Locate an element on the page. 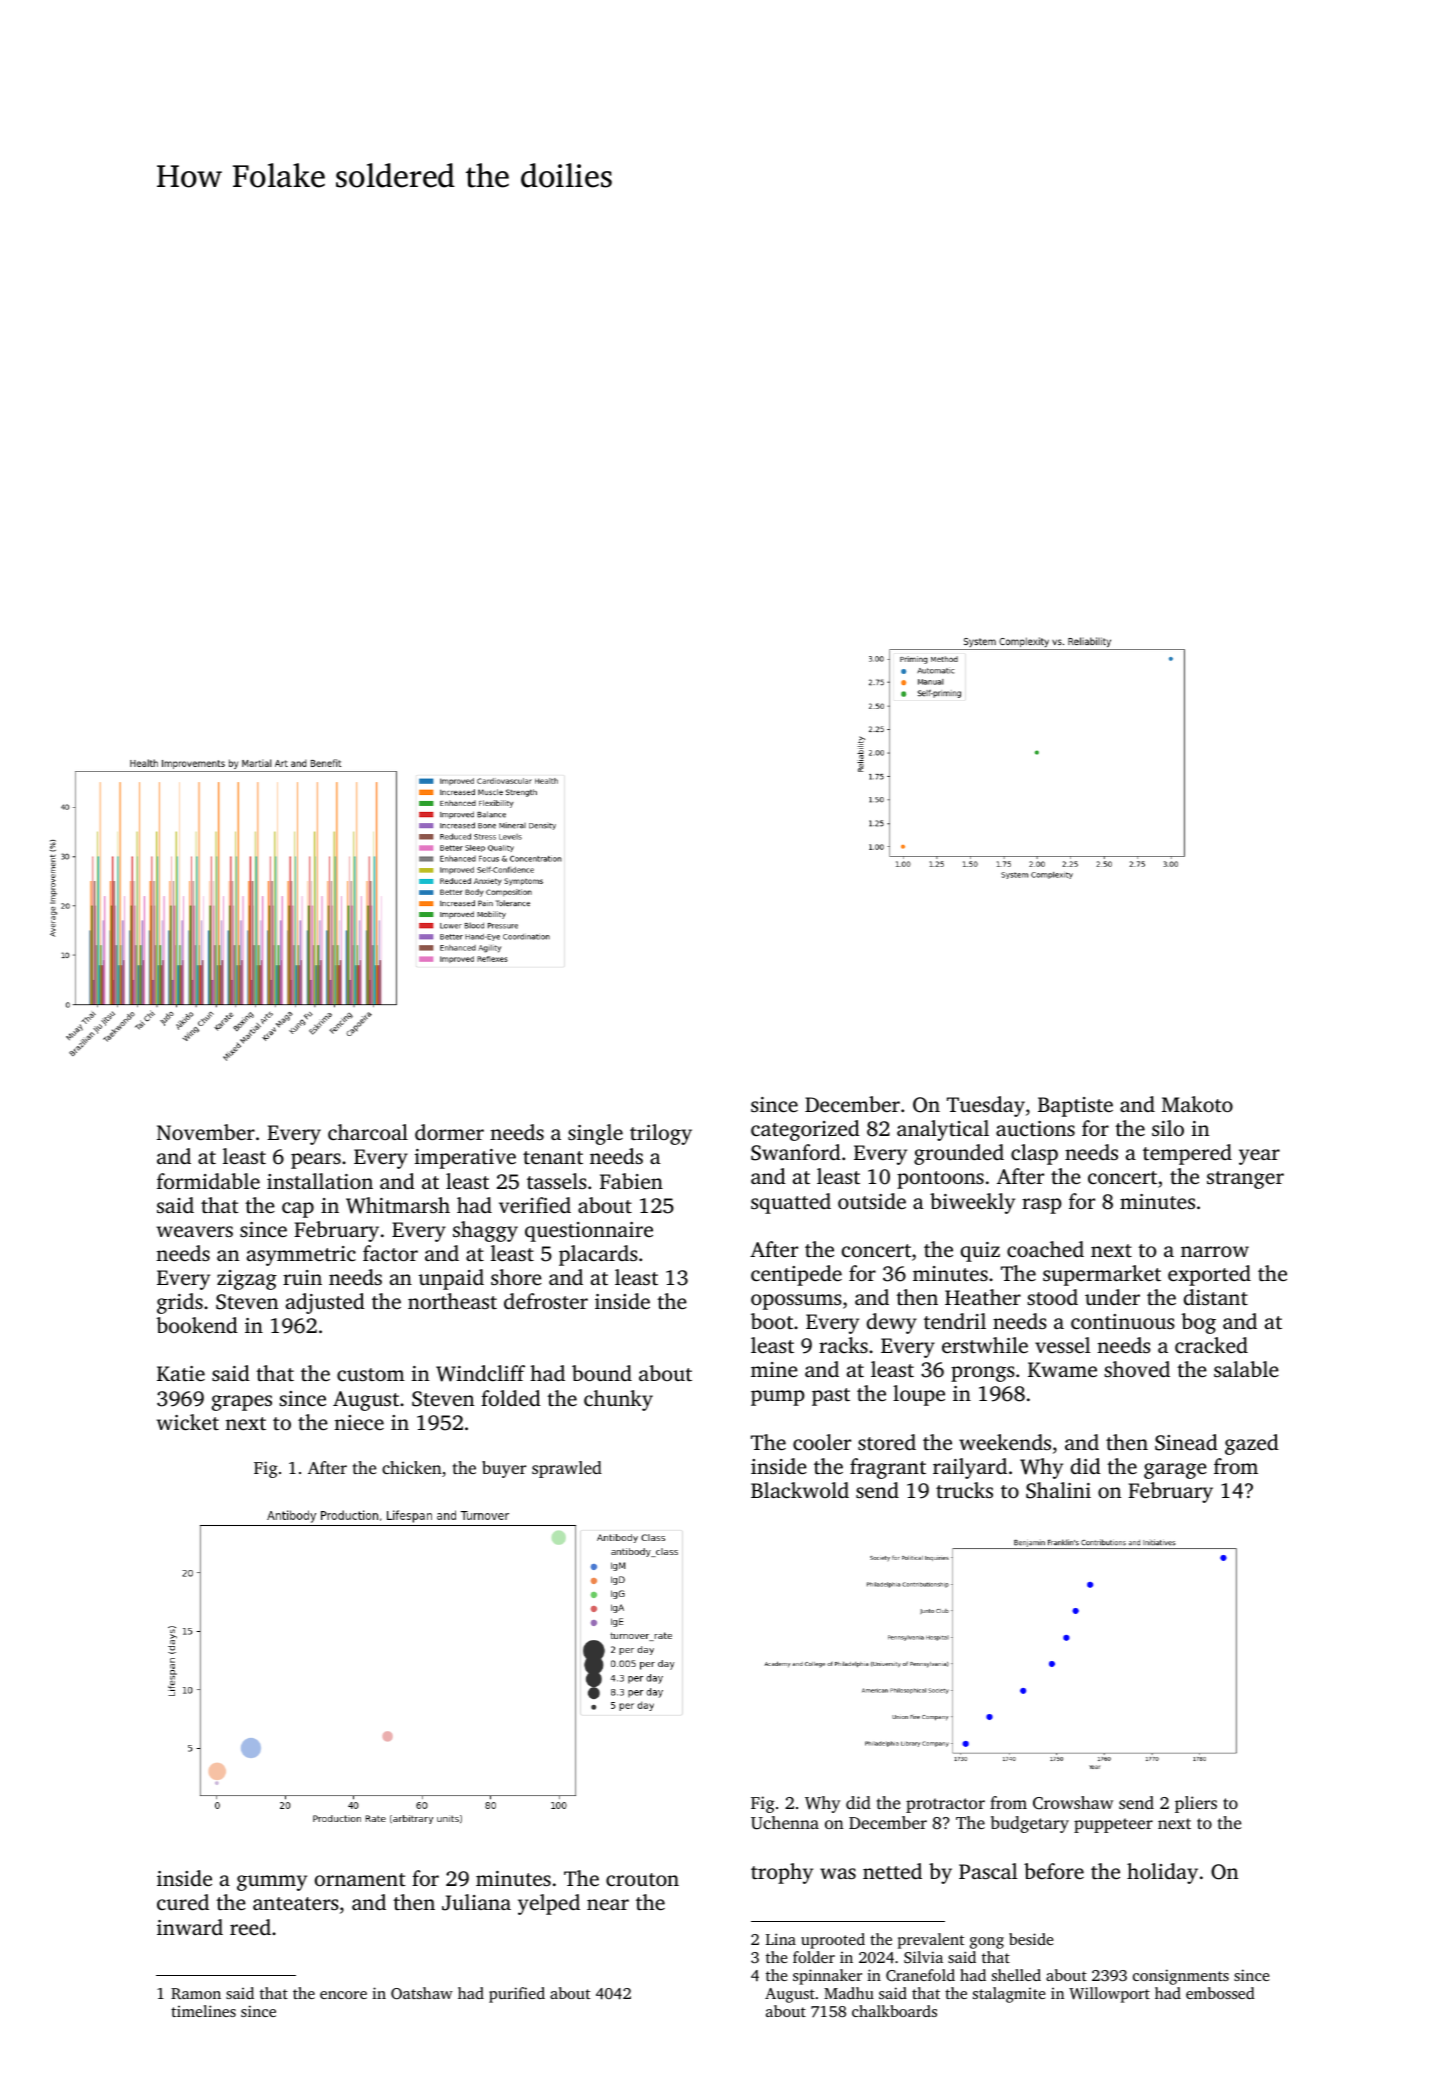  pump is located at coordinates (778, 1398).
